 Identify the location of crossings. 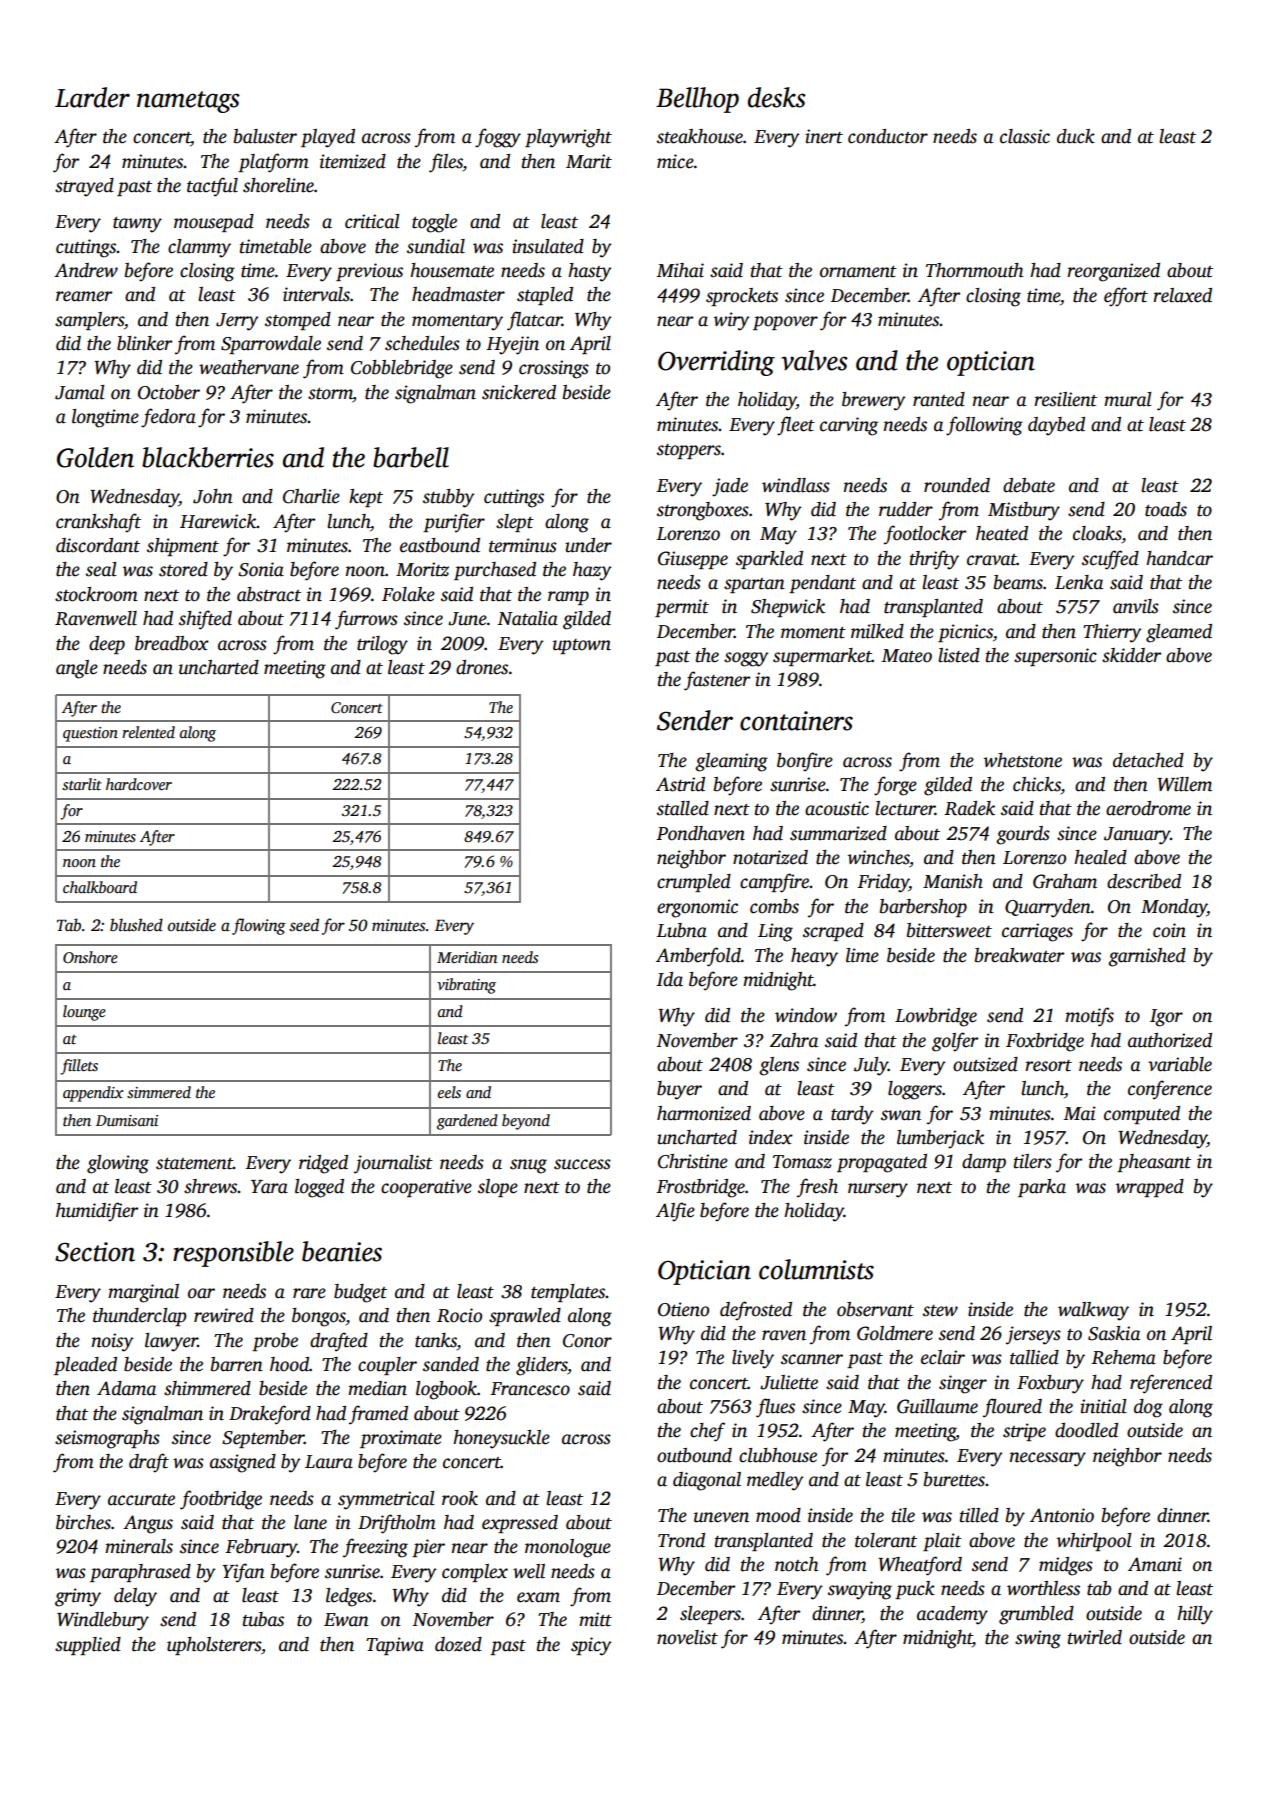
(554, 369).
